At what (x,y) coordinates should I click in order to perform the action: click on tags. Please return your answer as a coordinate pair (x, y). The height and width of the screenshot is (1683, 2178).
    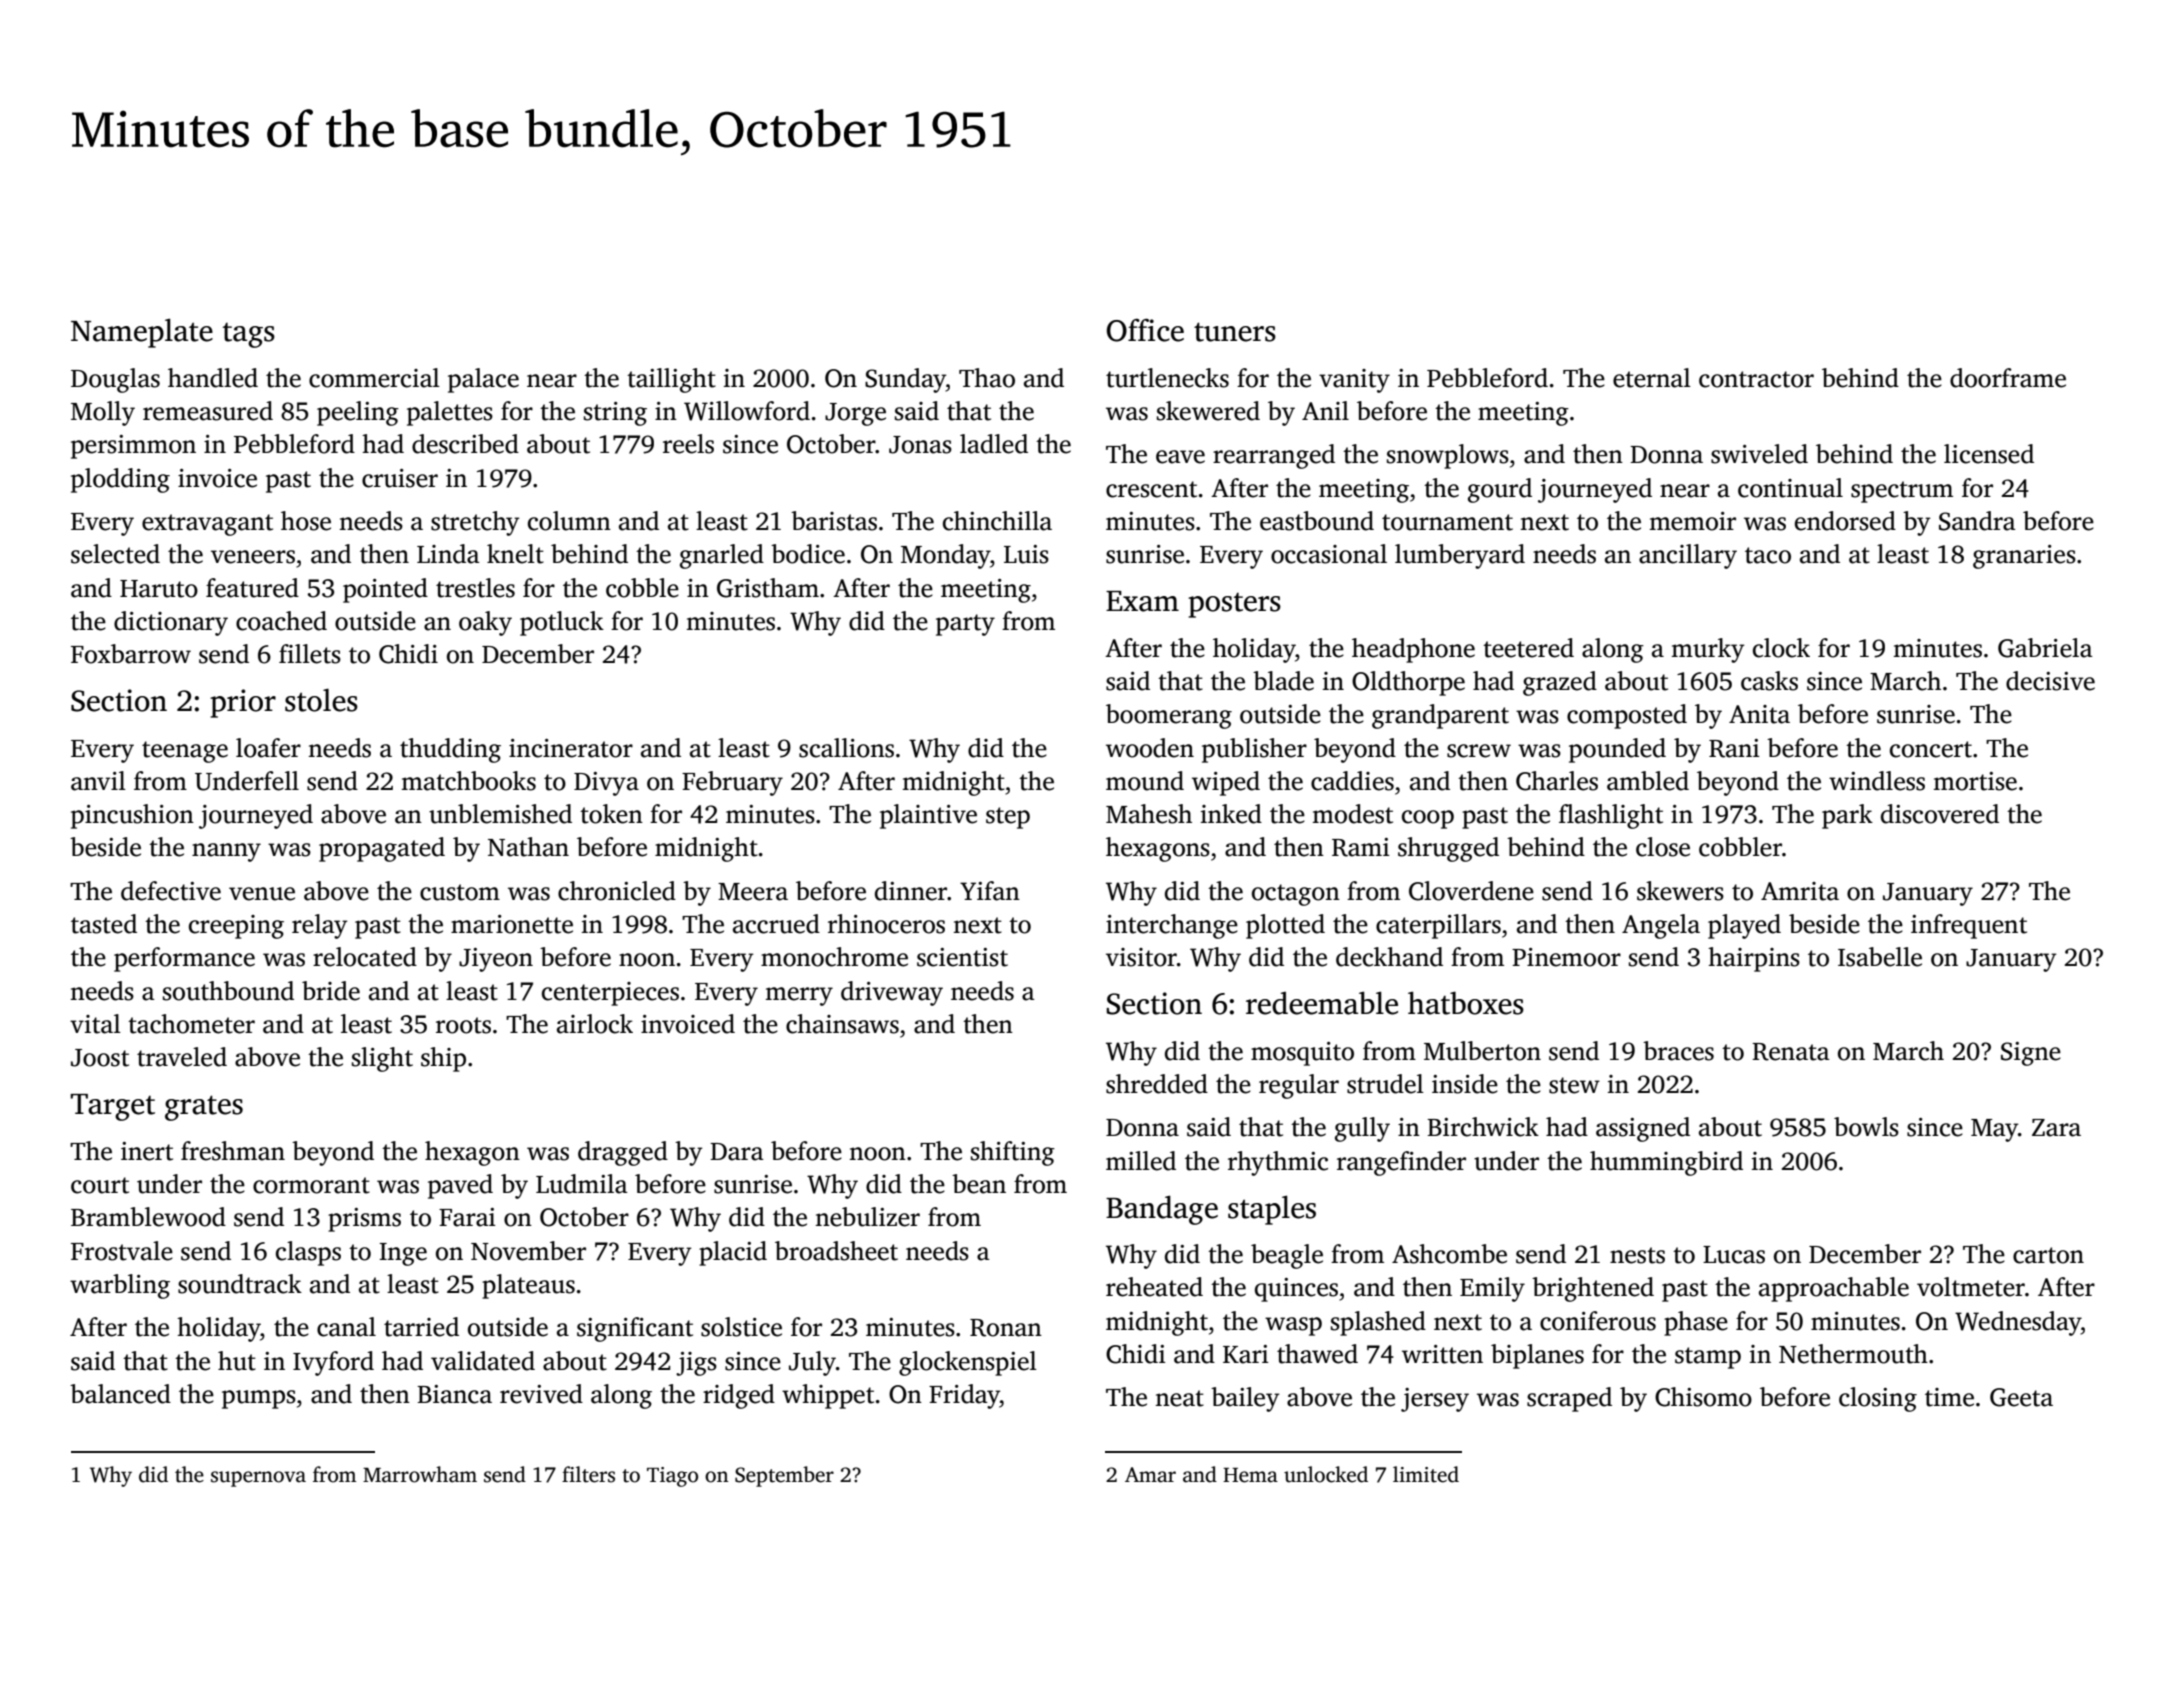
    Looking at the image, I should click on (249, 335).
